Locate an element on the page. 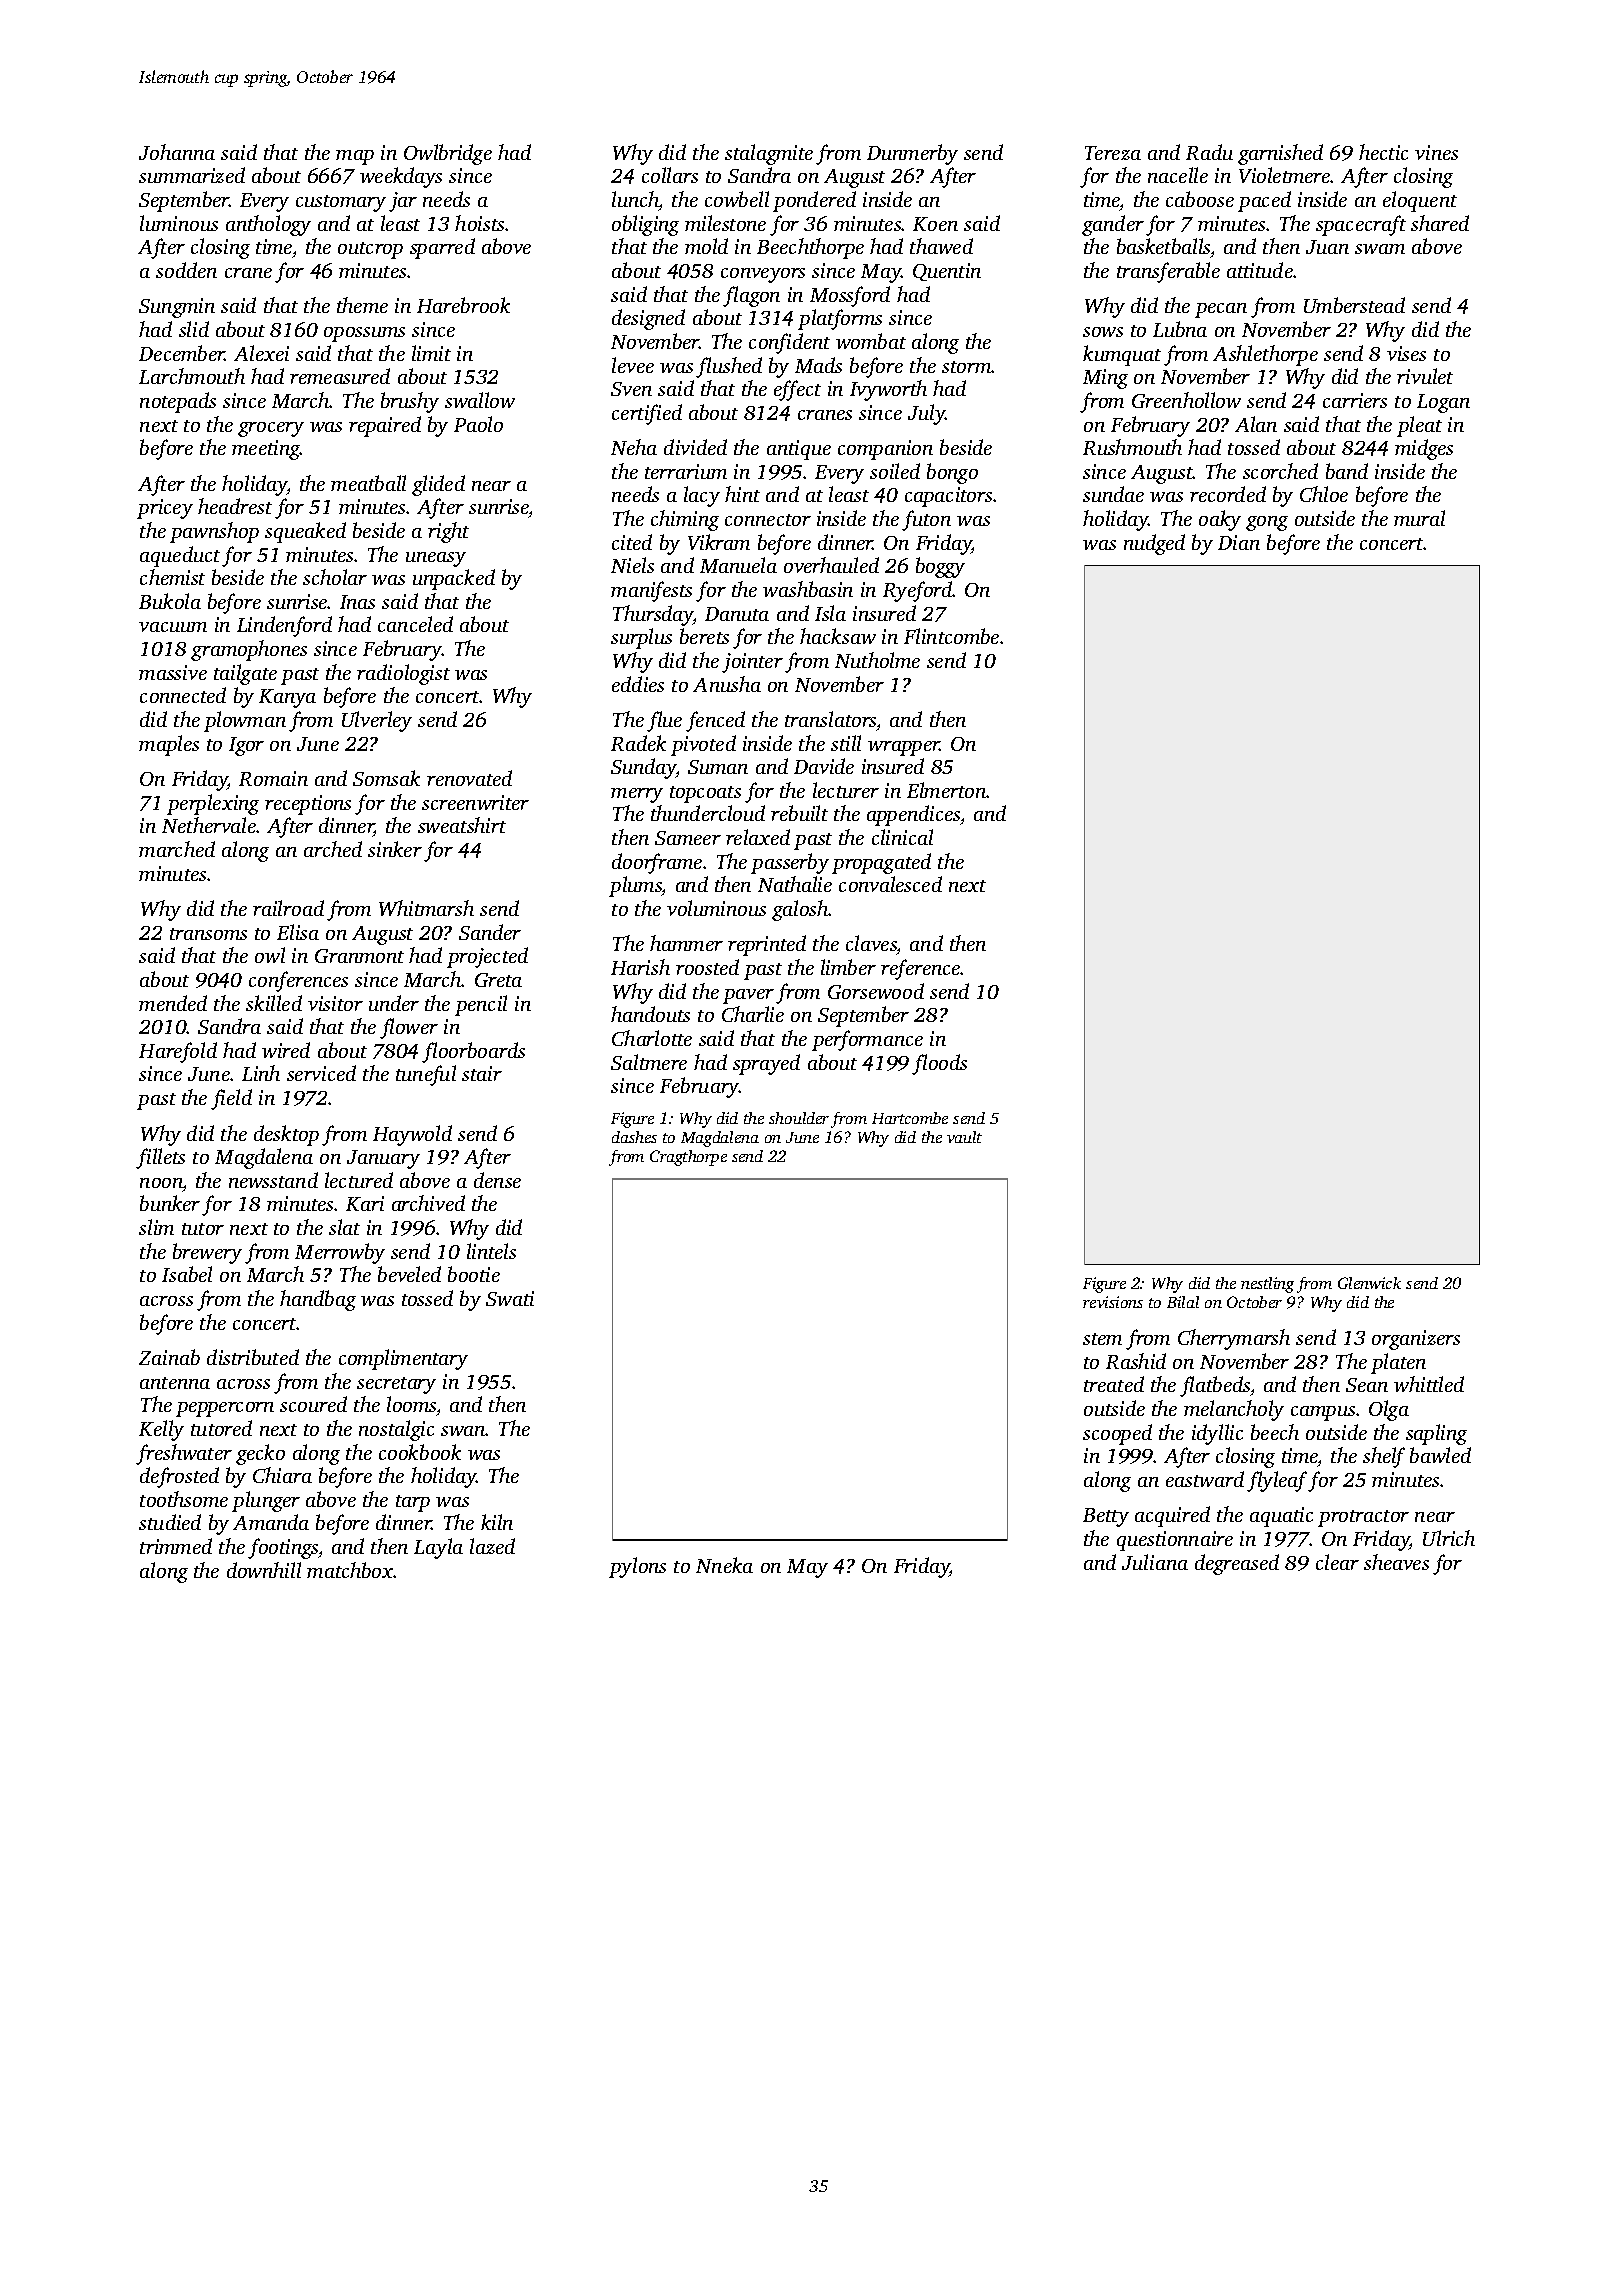 This page has width=1620, height=2292. pricey is located at coordinates (165, 509).
